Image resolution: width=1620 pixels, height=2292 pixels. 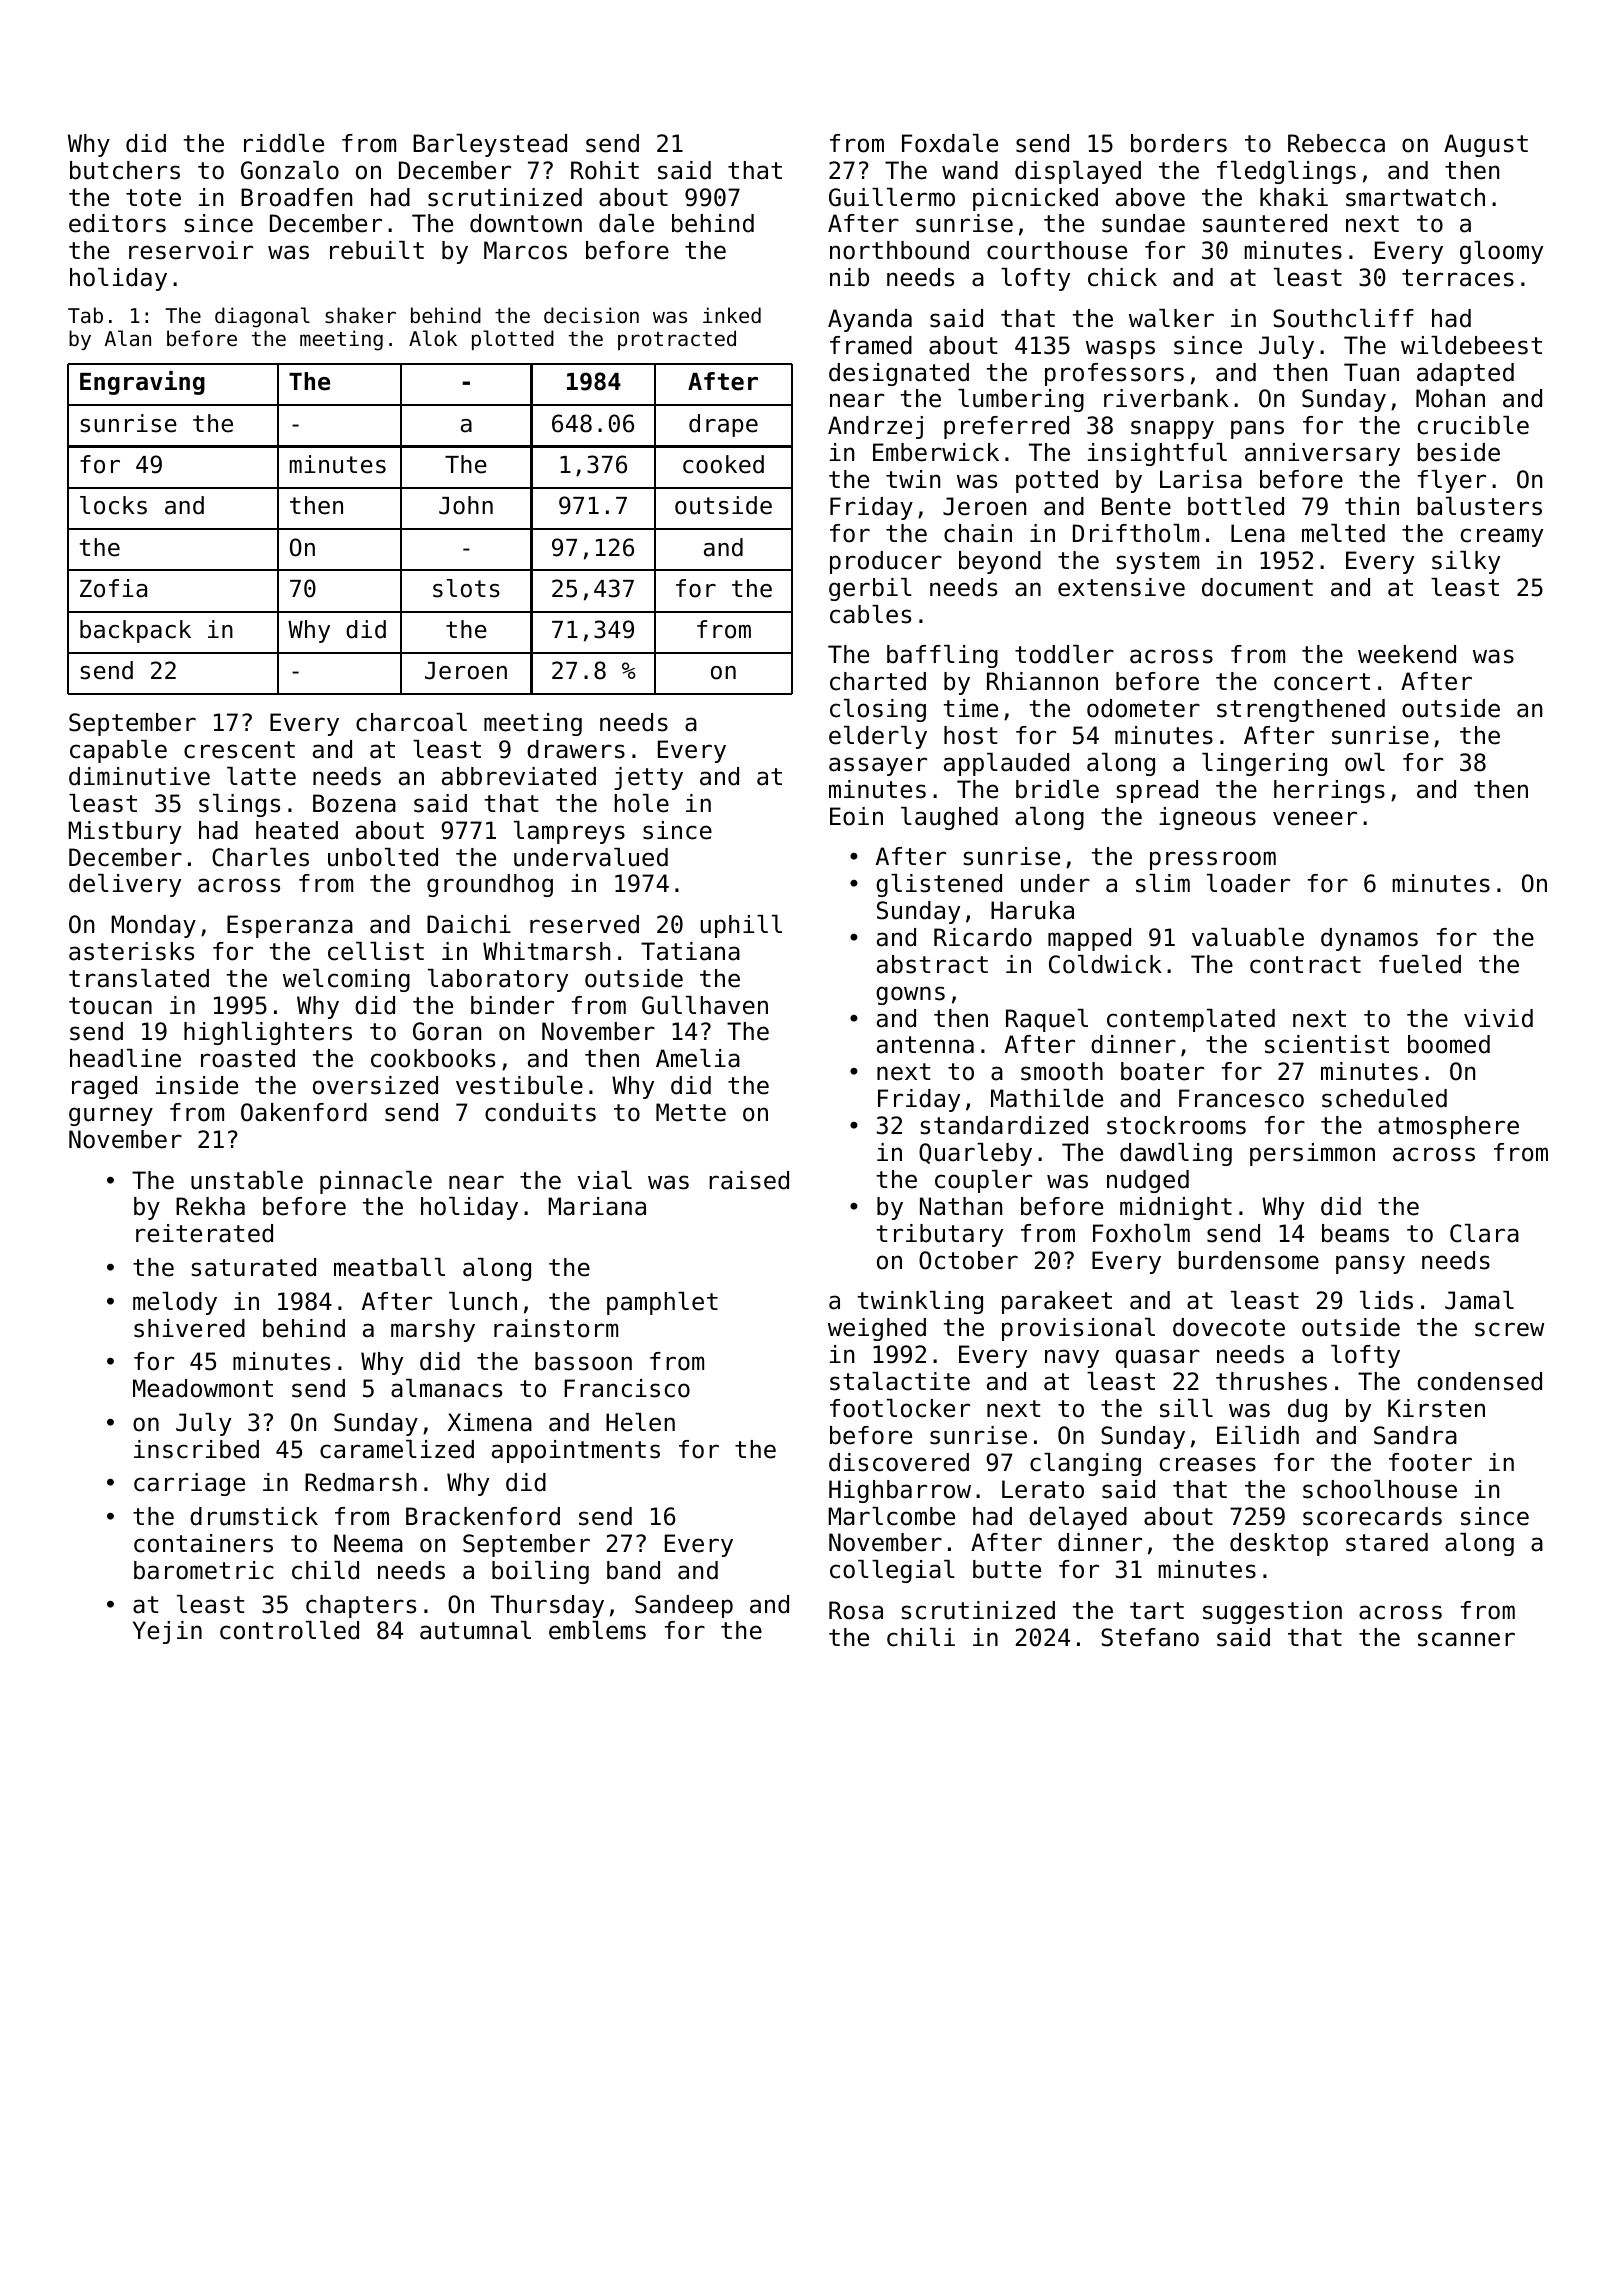 What do you see at coordinates (723, 425) in the screenshot?
I see `drape` at bounding box center [723, 425].
